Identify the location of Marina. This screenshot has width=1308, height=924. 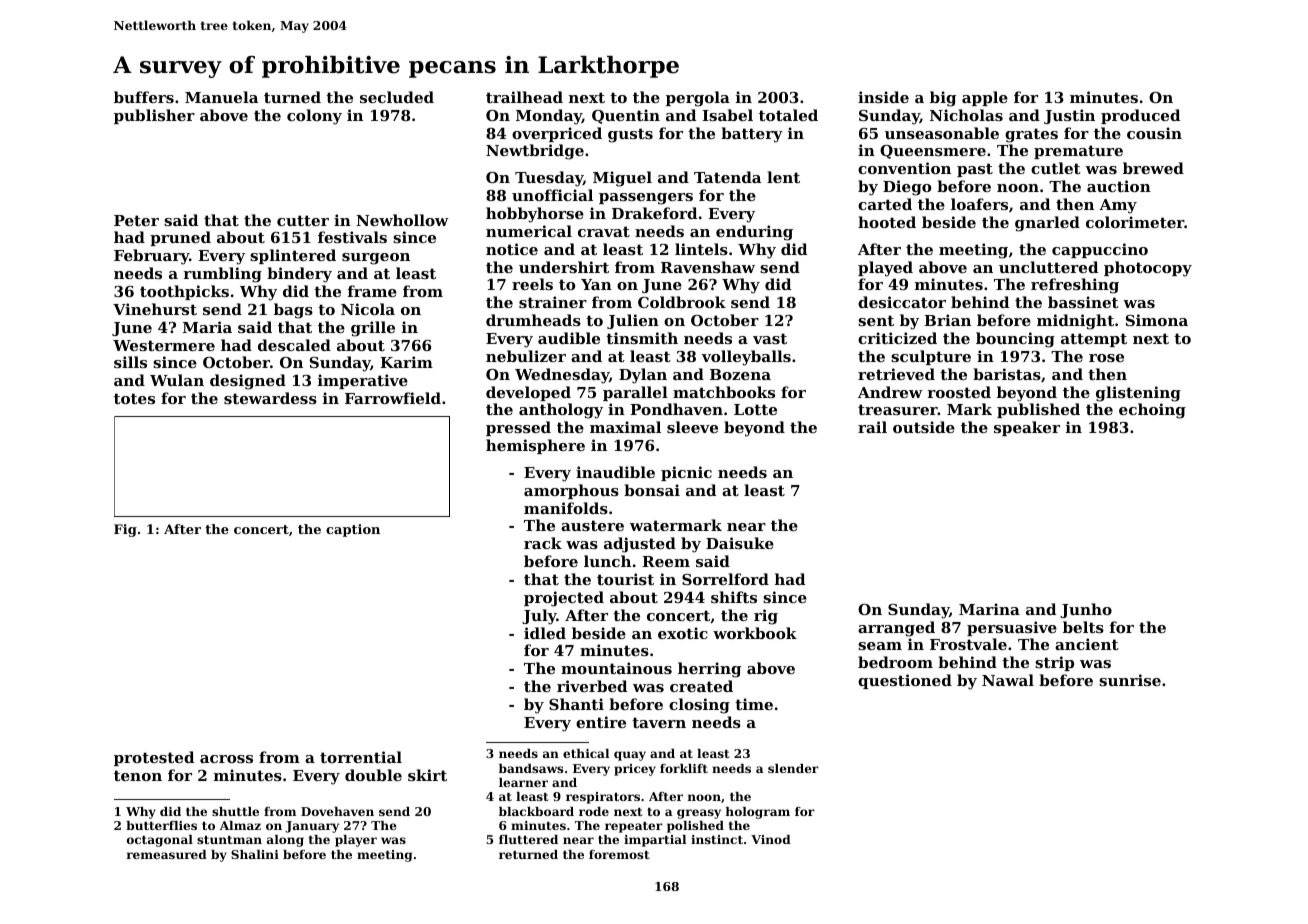
(989, 609).
